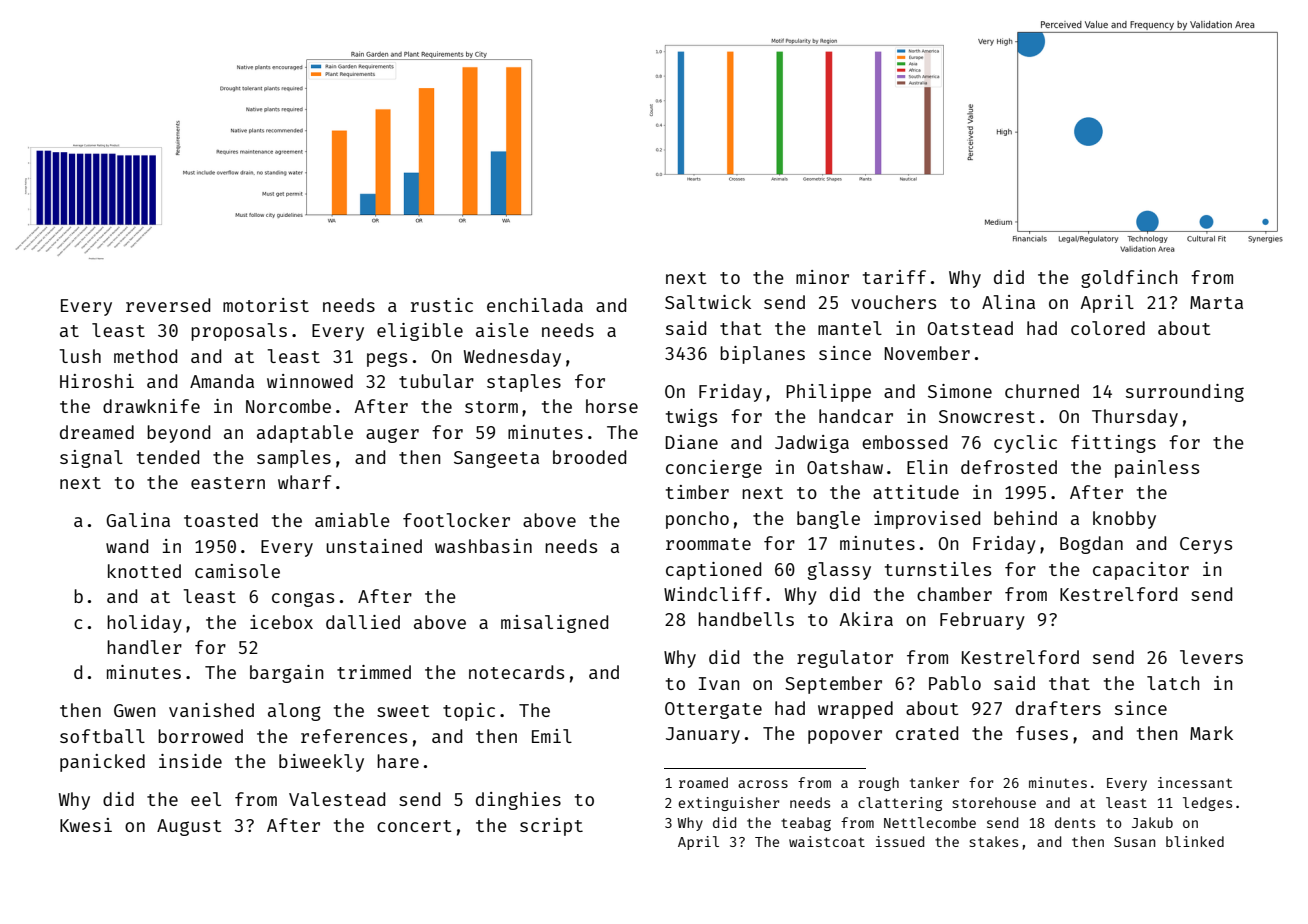  Describe the element at coordinates (502, 330) in the image. I see `aisle` at that location.
